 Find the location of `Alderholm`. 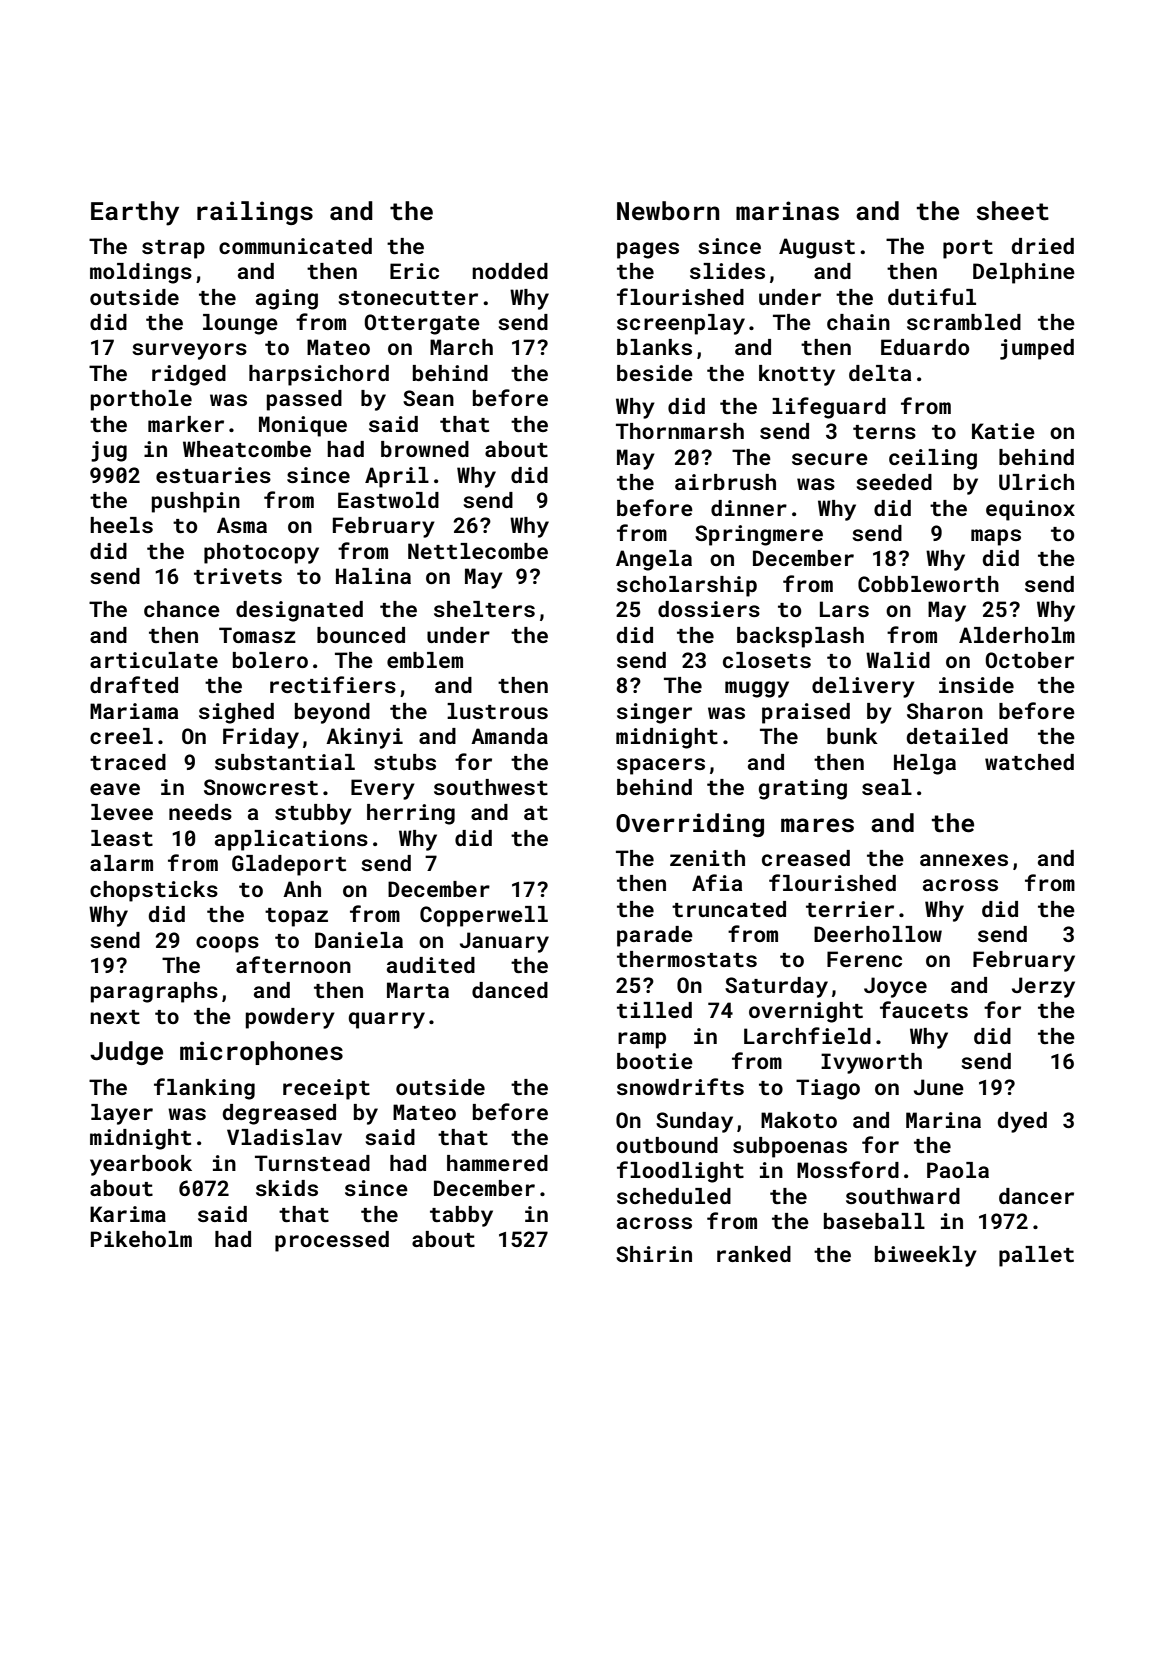

Alderholm is located at coordinates (1017, 635).
